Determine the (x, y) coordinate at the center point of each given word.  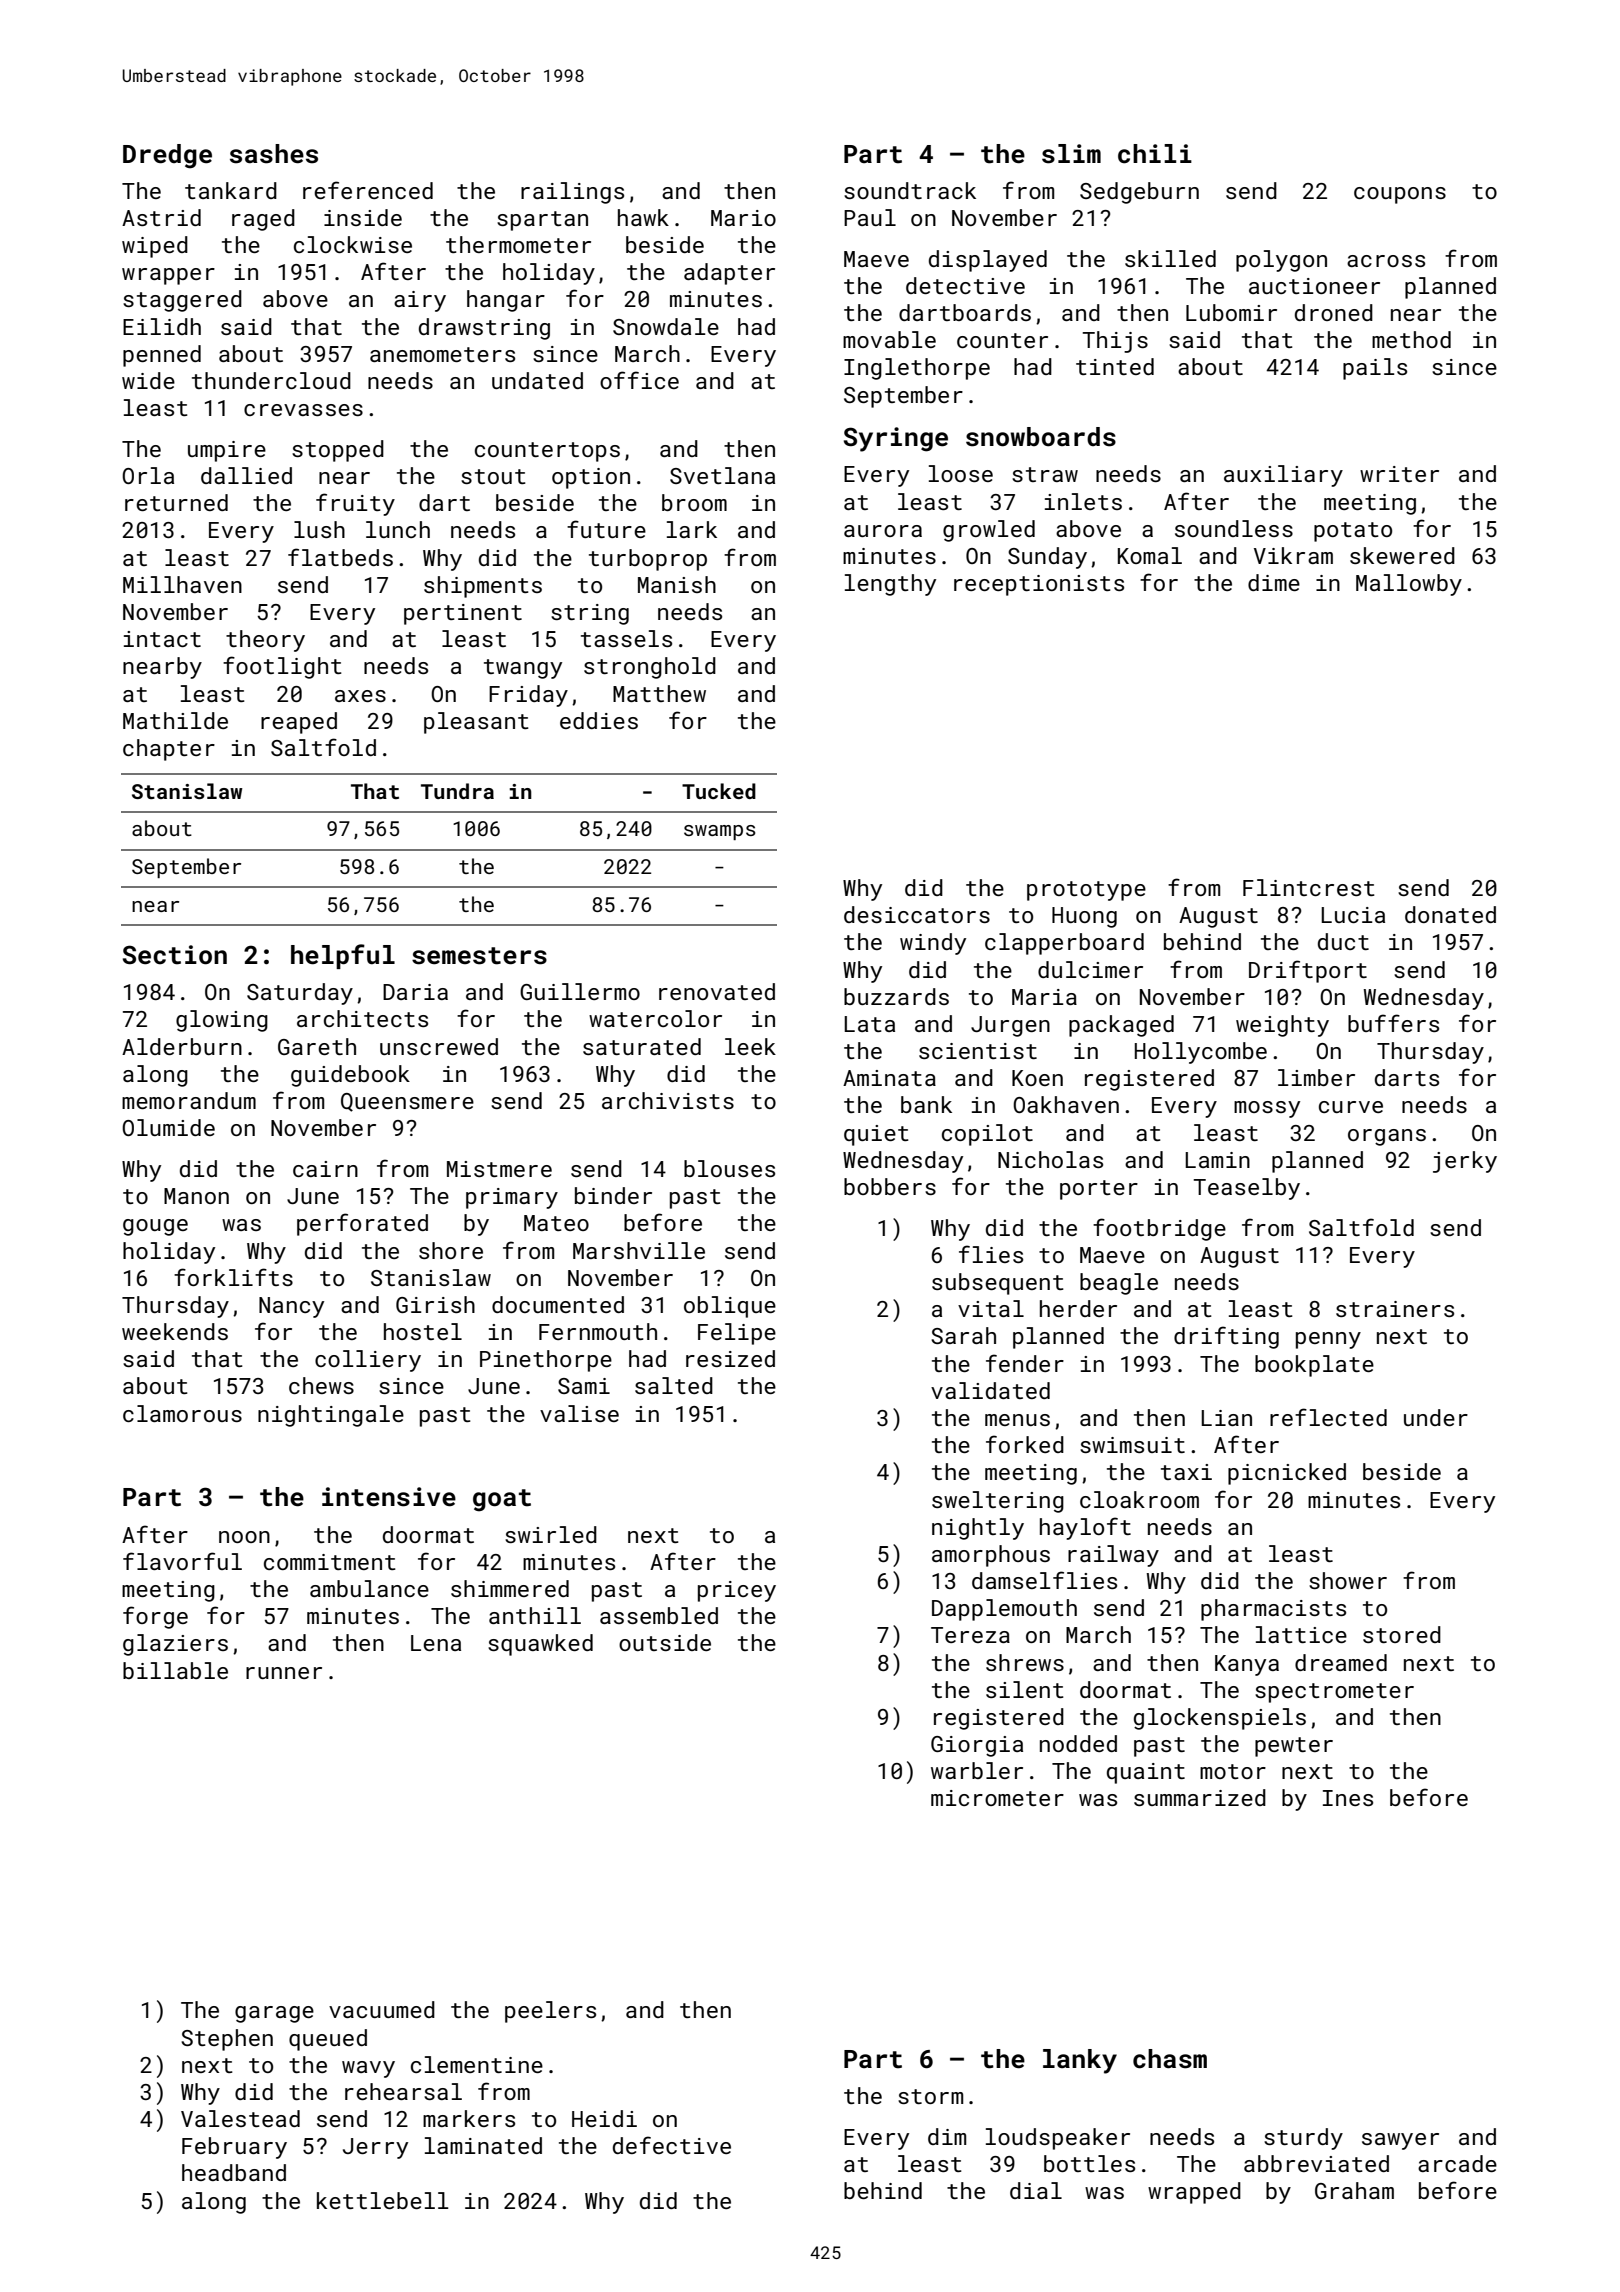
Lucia (1353, 915)
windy (933, 944)
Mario (743, 218)
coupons (1400, 195)
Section (175, 955)
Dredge (167, 156)
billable (175, 1670)
